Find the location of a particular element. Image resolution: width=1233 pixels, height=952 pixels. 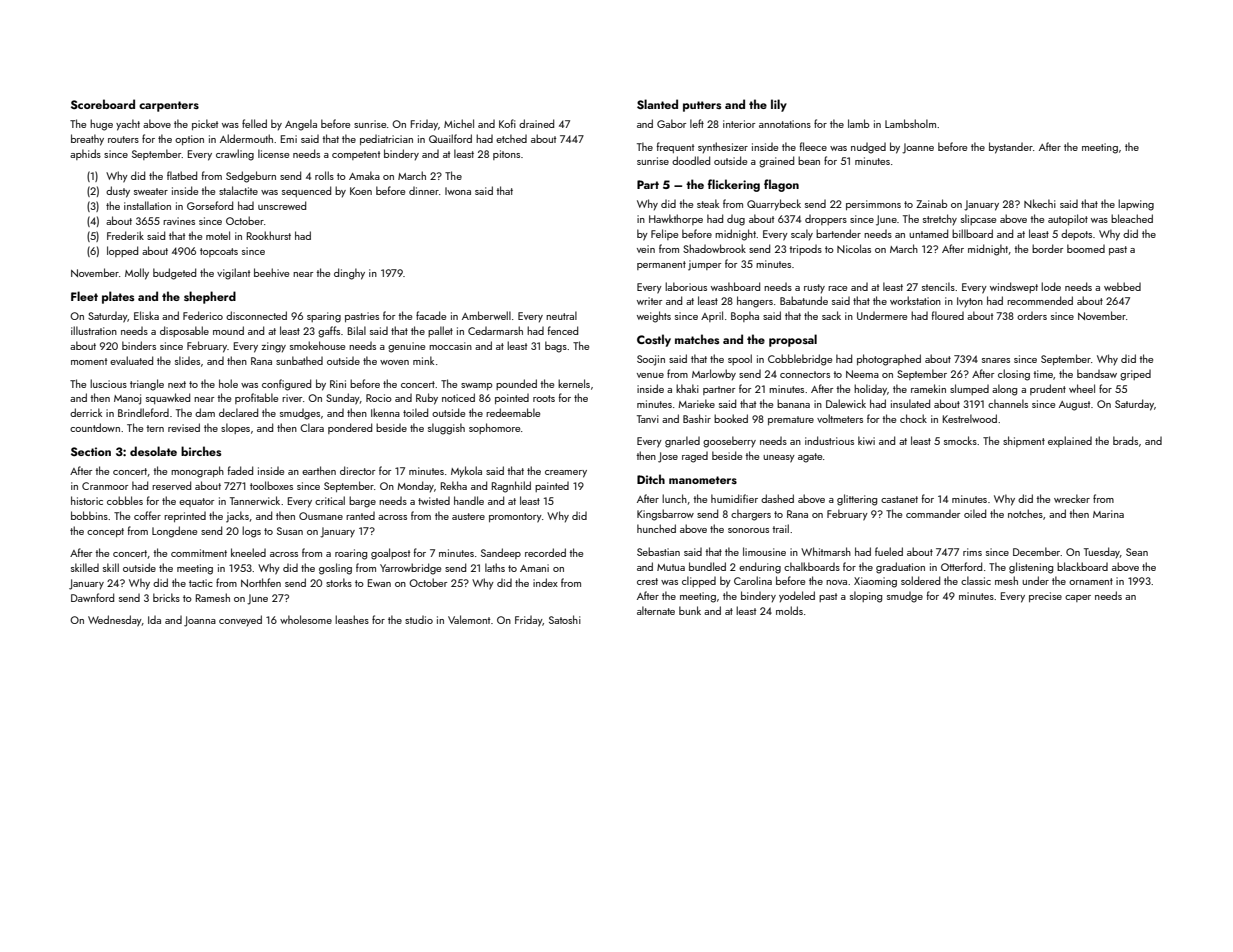

annotations is located at coordinates (785, 124).
